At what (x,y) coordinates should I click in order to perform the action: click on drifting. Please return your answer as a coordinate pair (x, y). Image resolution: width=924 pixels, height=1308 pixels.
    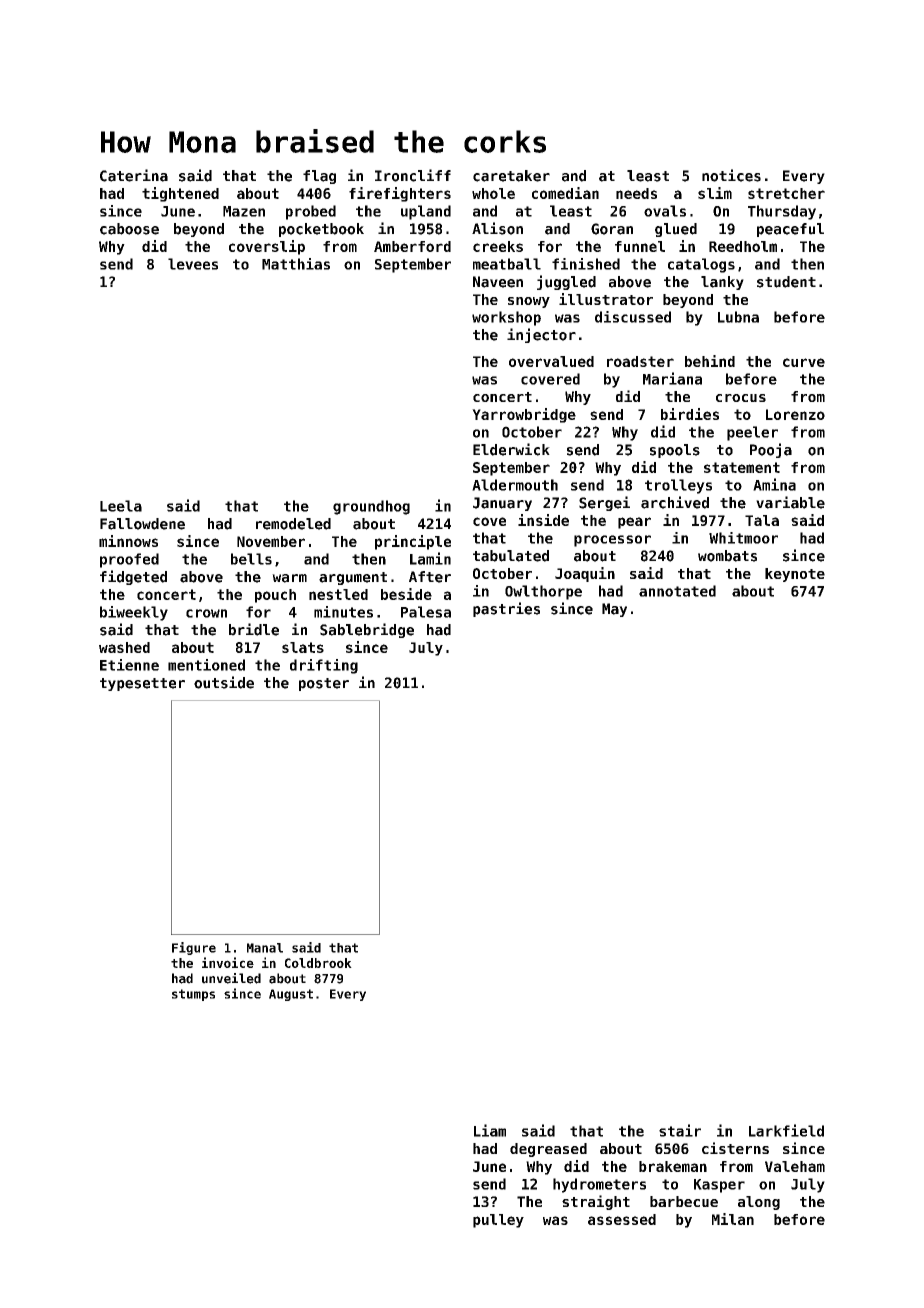
    Looking at the image, I should click on (324, 666).
